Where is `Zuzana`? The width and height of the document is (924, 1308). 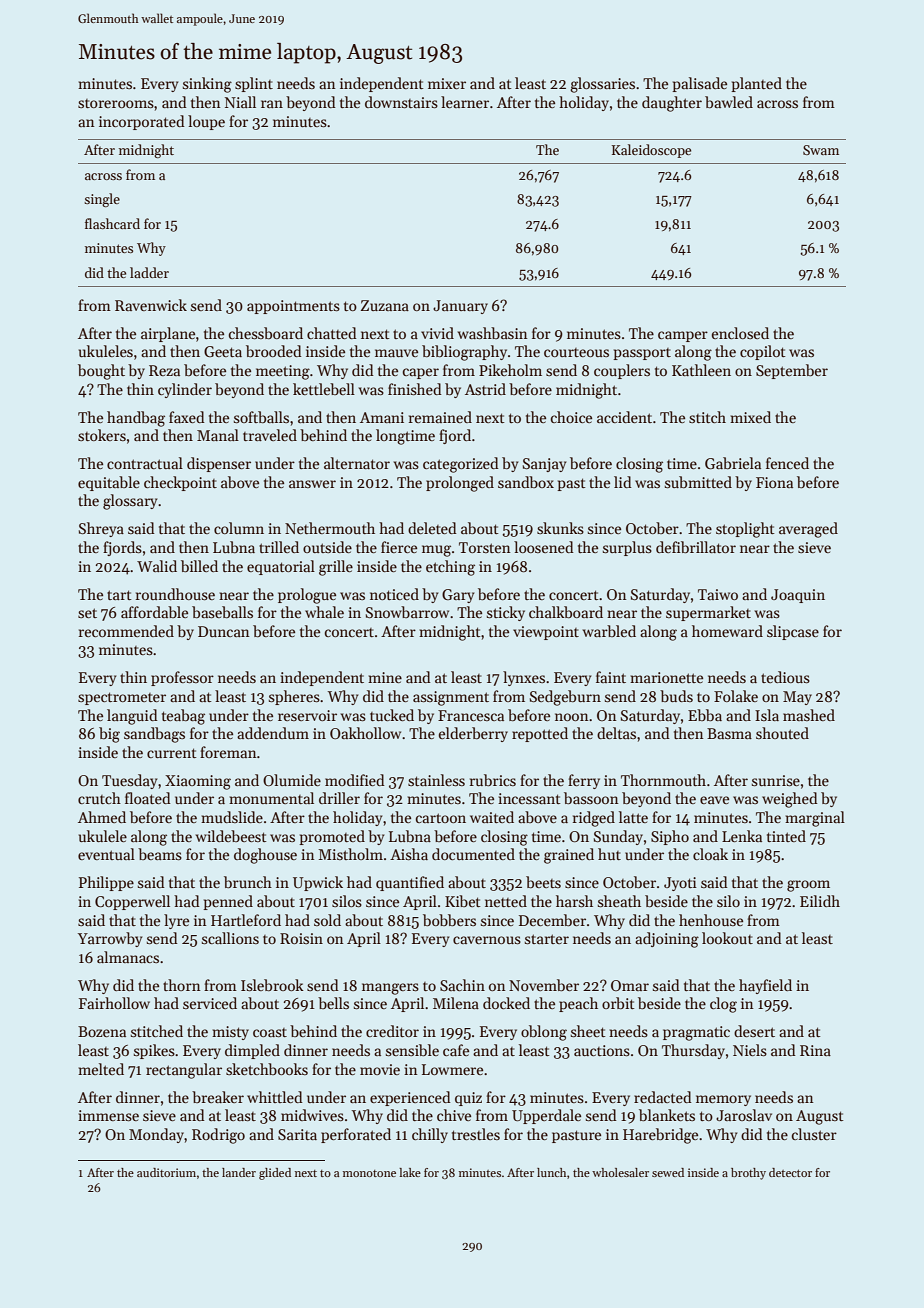 Zuzana is located at coordinates (385, 305).
